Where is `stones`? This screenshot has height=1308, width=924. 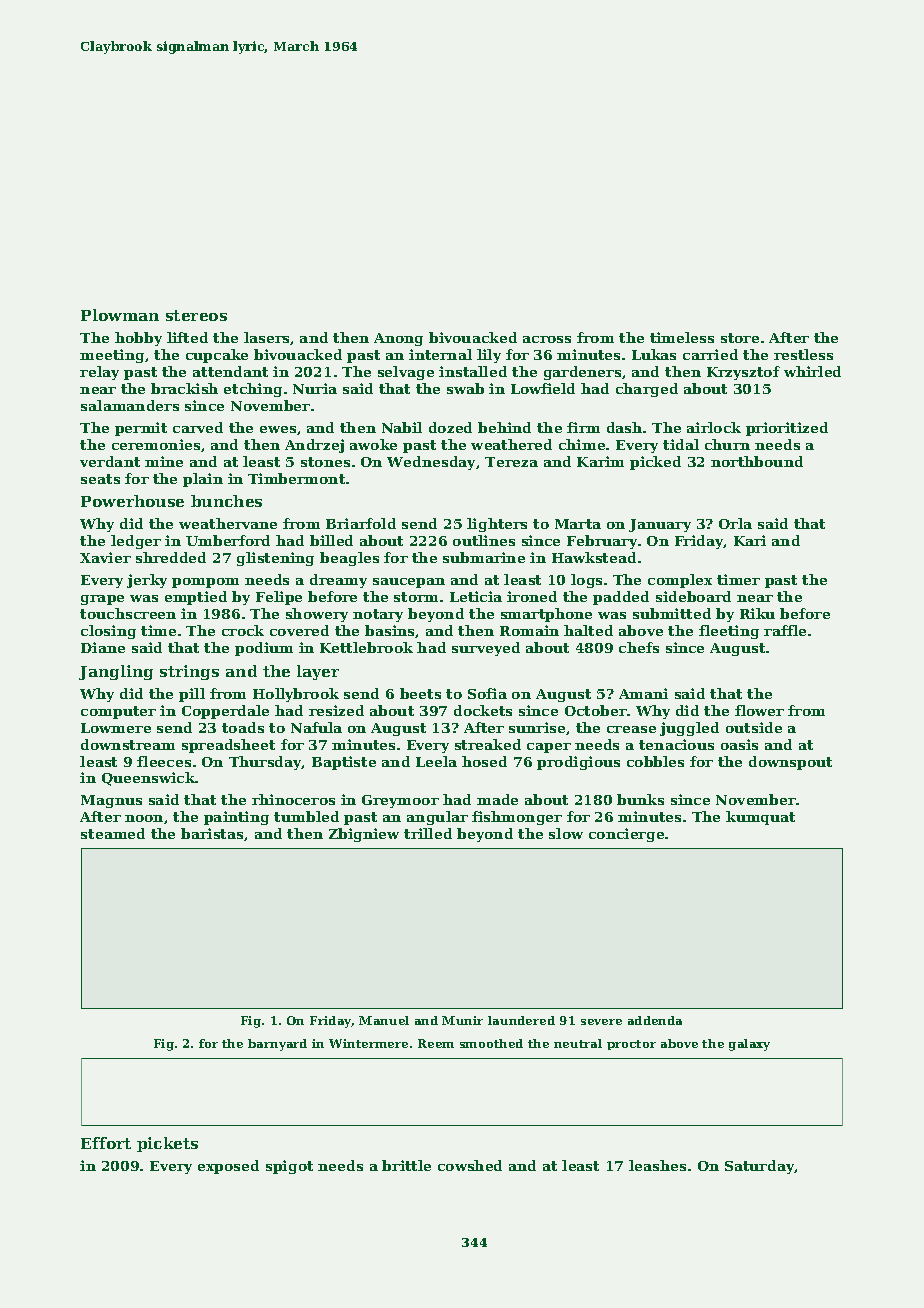 stones is located at coordinates (325, 462).
